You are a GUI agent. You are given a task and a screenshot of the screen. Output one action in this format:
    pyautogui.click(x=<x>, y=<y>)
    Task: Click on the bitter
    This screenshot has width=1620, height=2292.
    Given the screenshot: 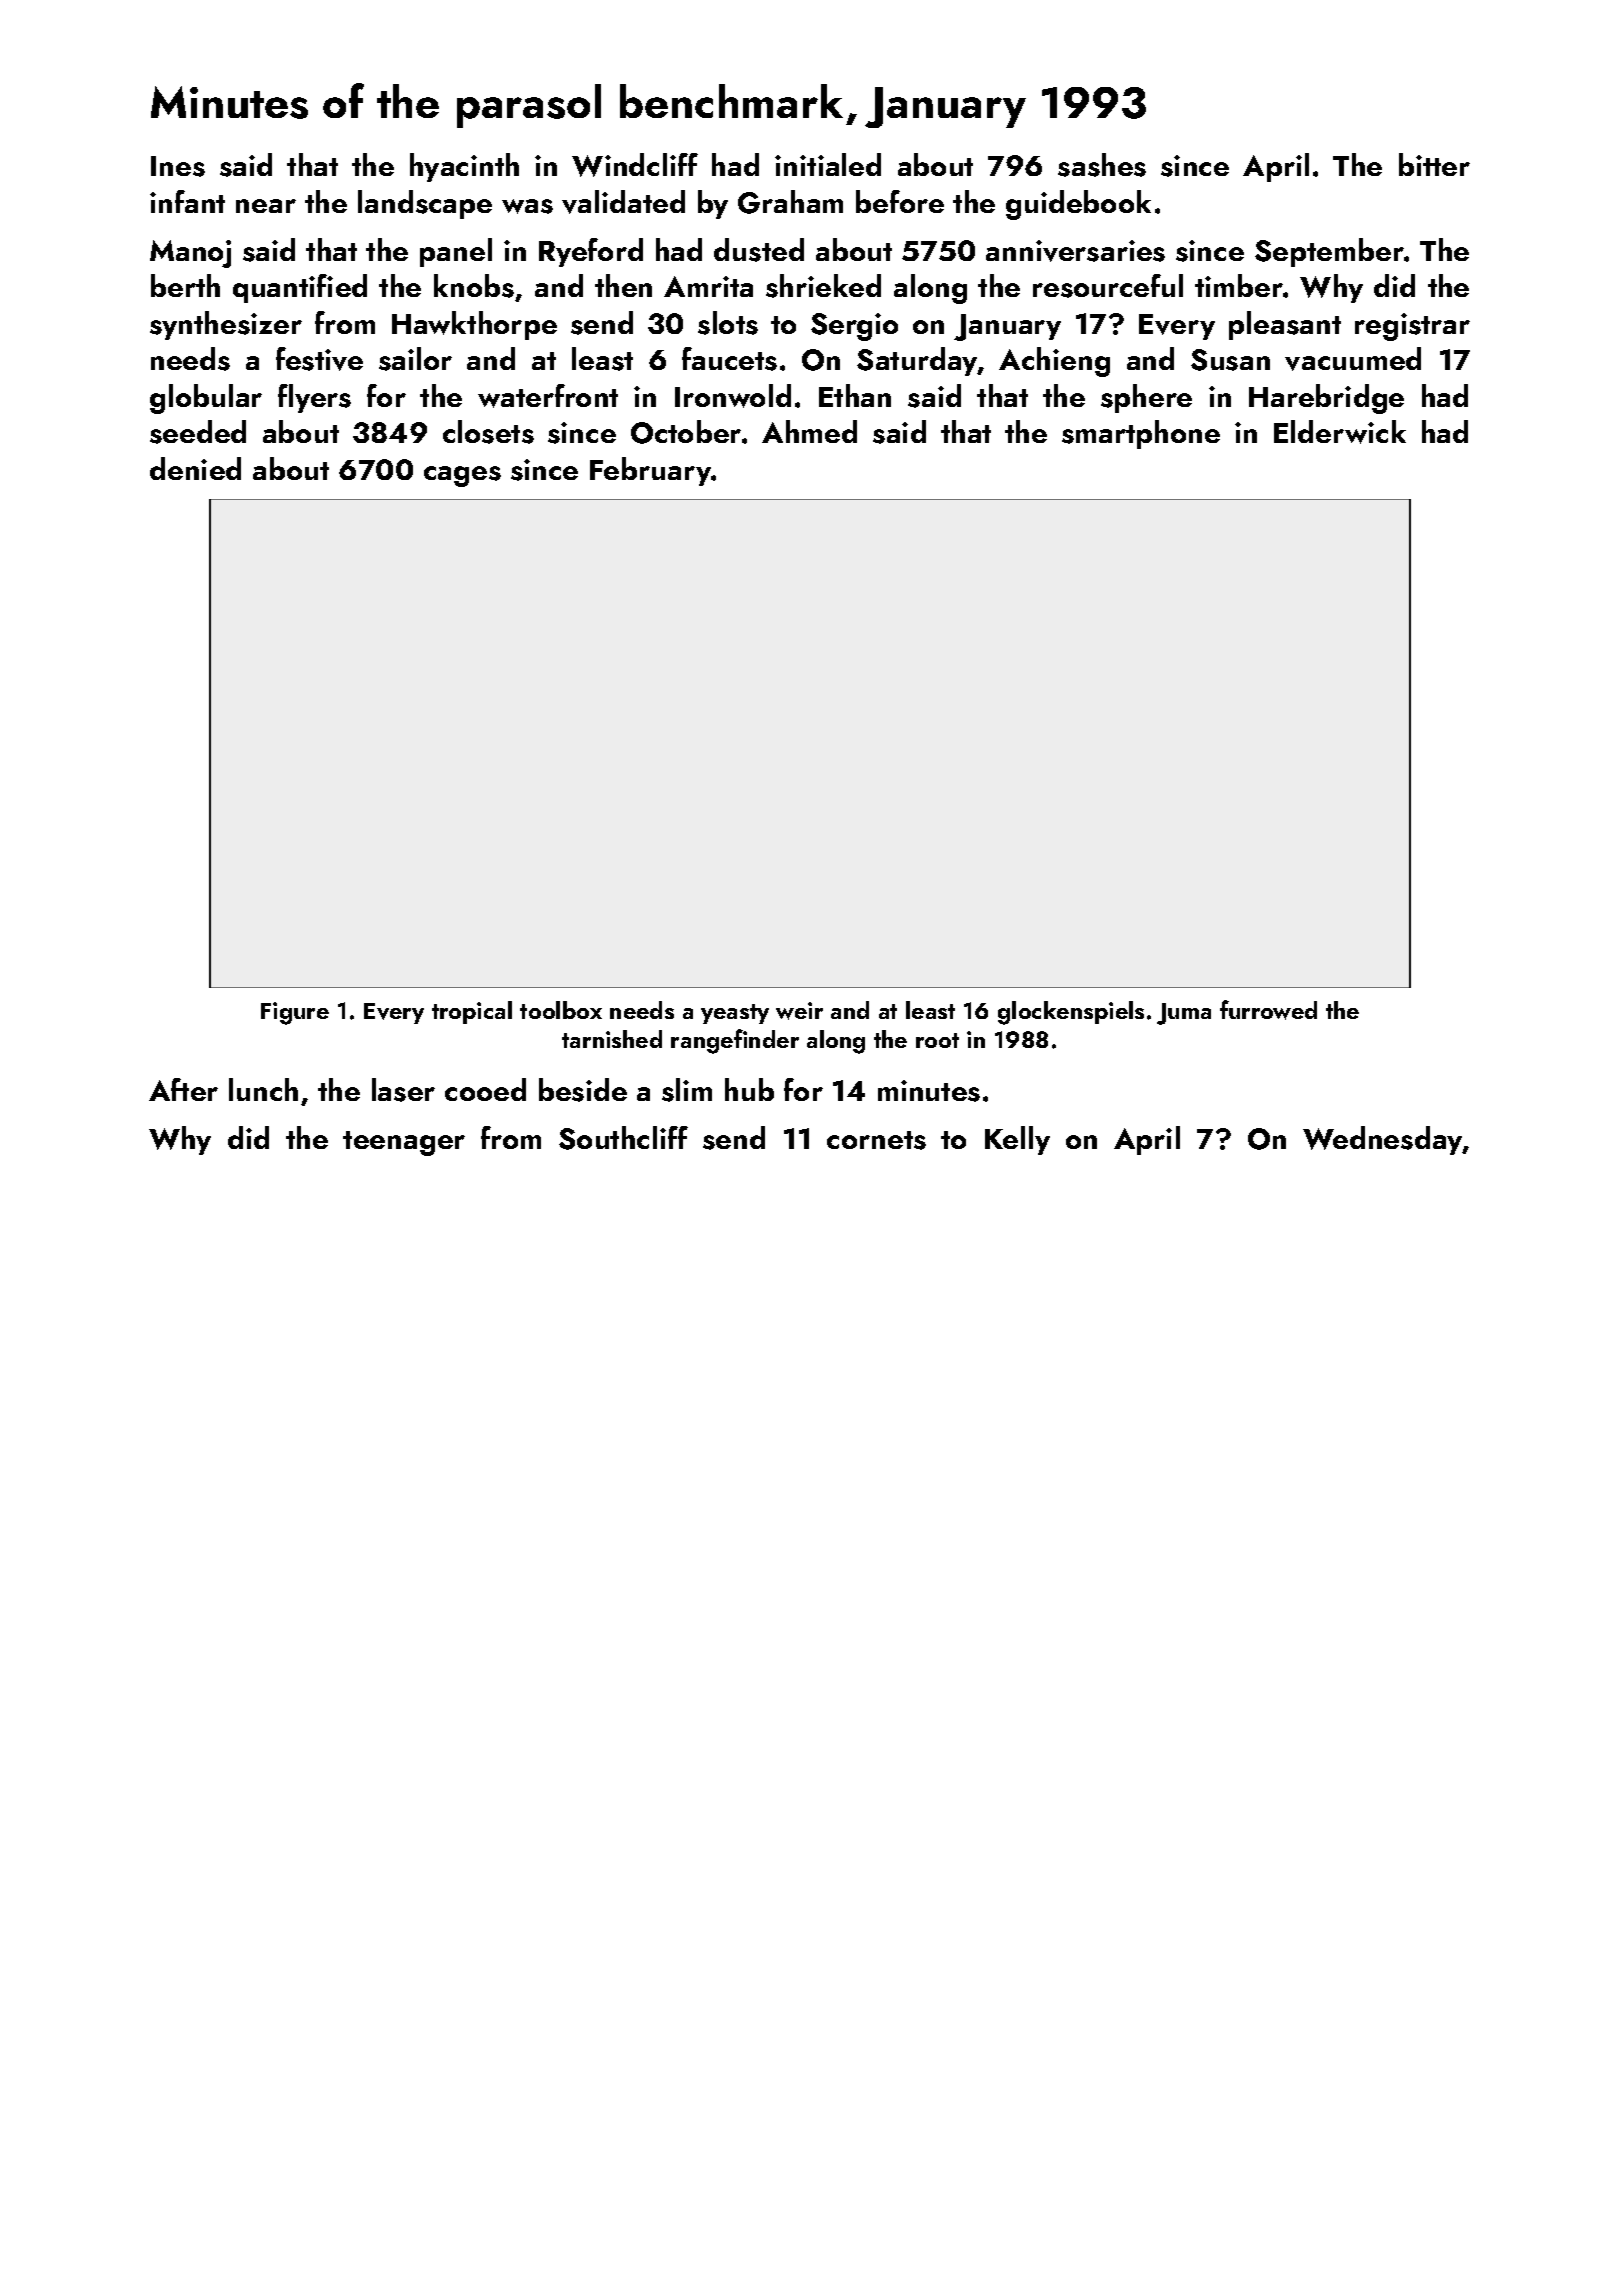 What is the action you would take?
    pyautogui.click(x=1434, y=164)
